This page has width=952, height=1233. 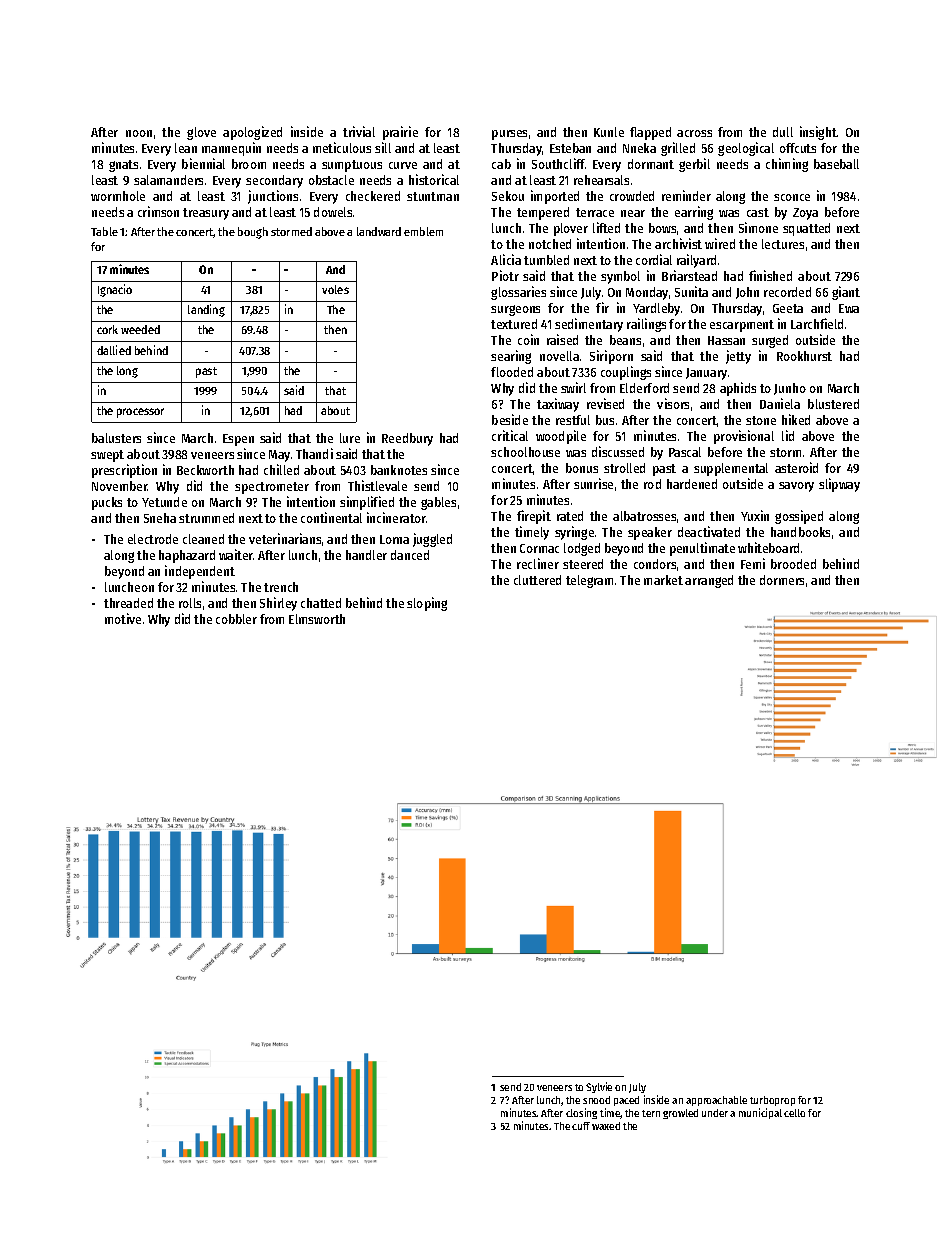 What do you see at coordinates (164, 502) in the page?
I see `Yetunde` at bounding box center [164, 502].
